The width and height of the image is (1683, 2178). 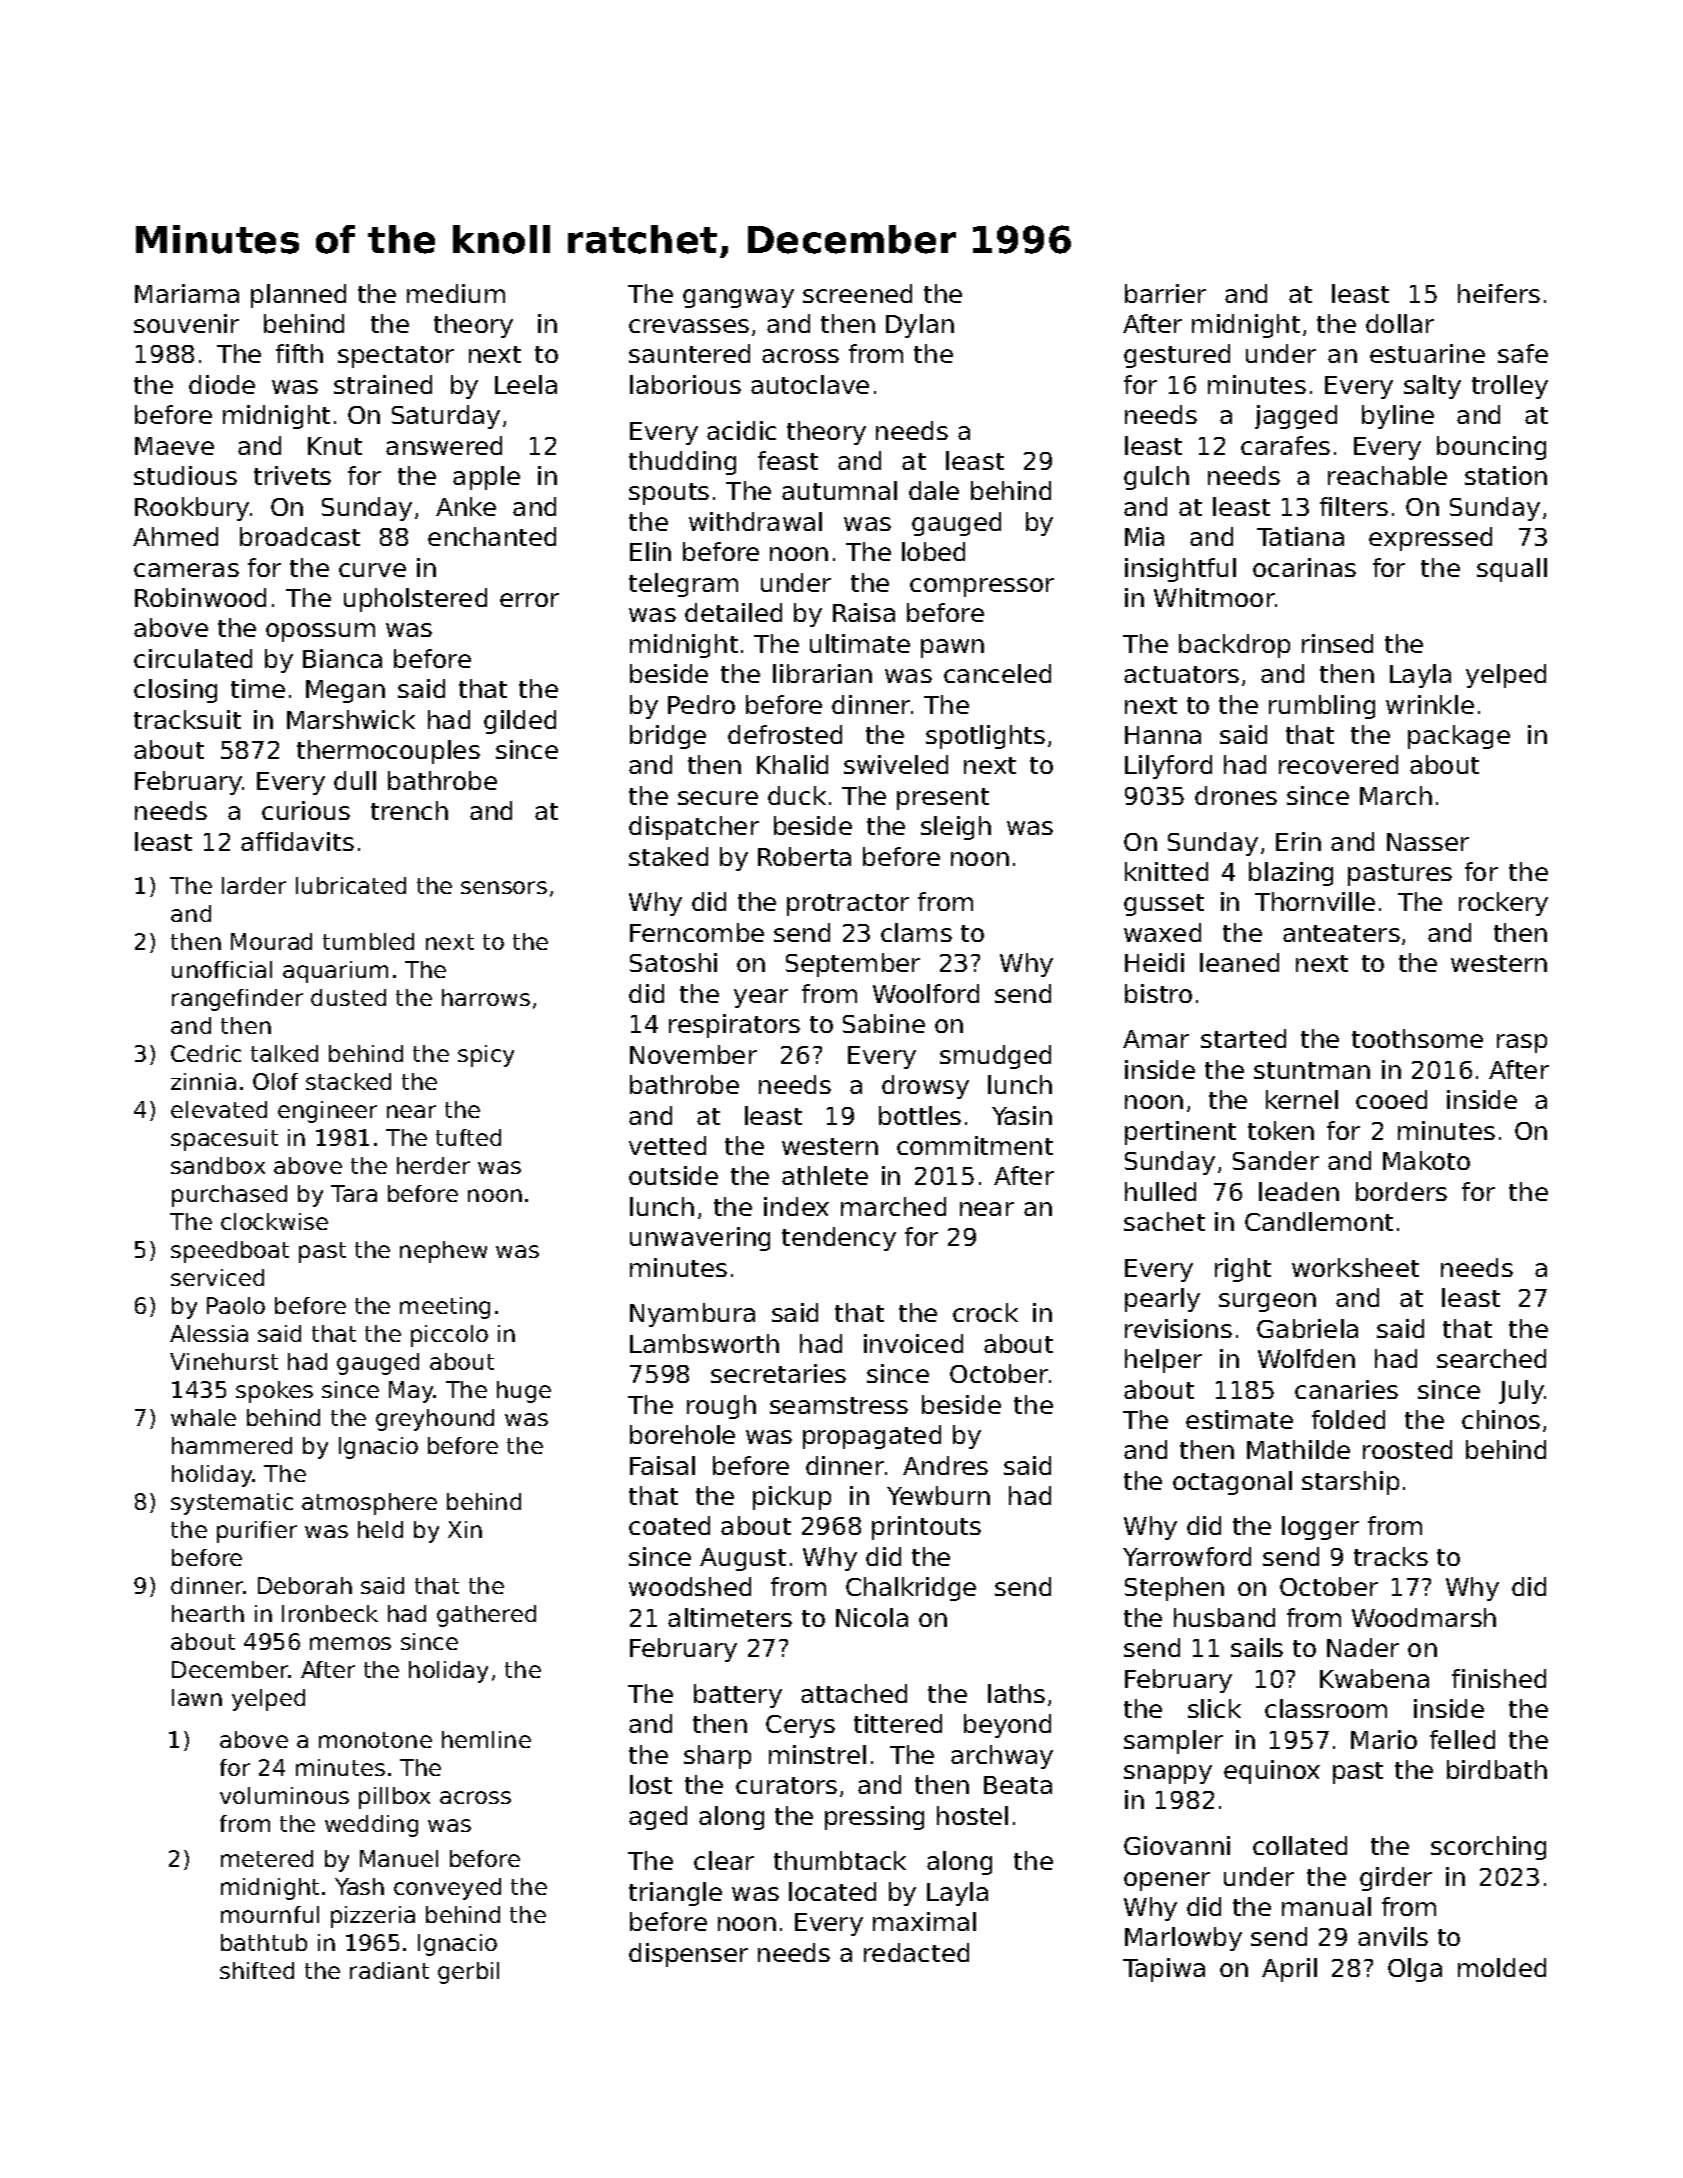 I want to click on toothsome, so click(x=1417, y=1038).
